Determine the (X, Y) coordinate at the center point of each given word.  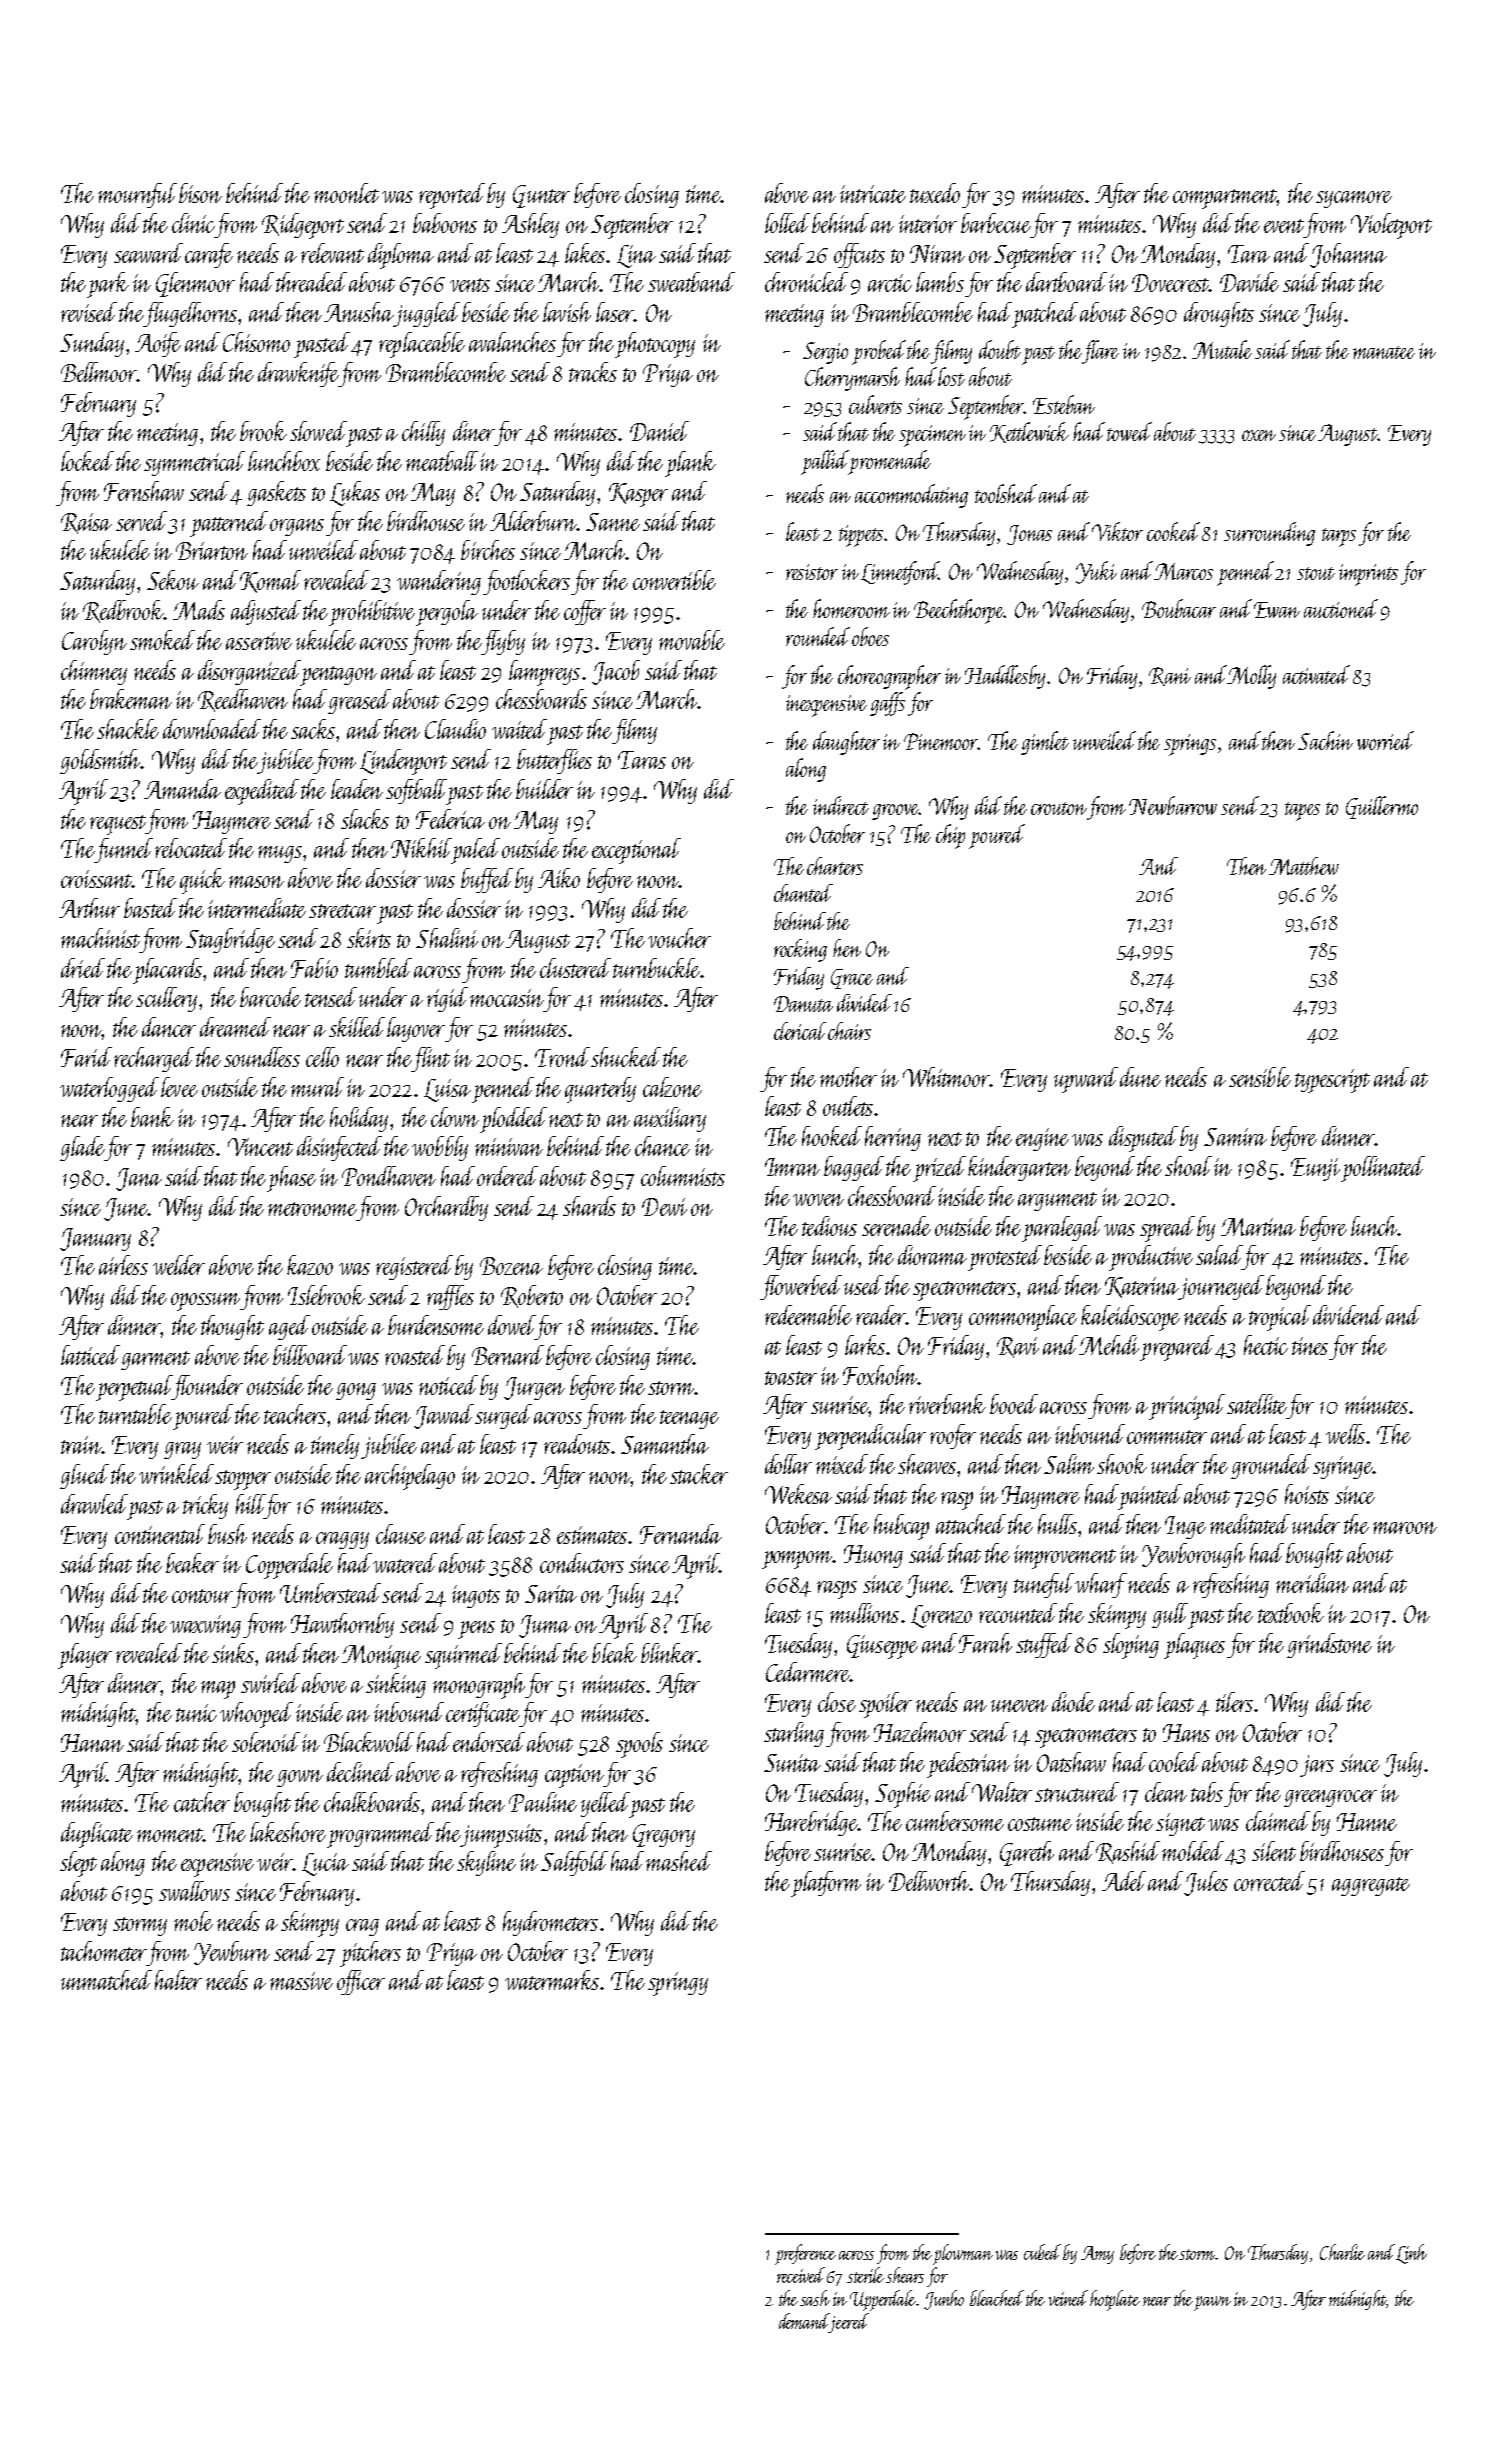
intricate (873, 194)
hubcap (901, 1527)
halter (178, 1980)
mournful (137, 195)
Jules (1206, 1883)
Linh (1411, 2254)
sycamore (1354, 199)
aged (289, 1327)
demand (804, 2321)
